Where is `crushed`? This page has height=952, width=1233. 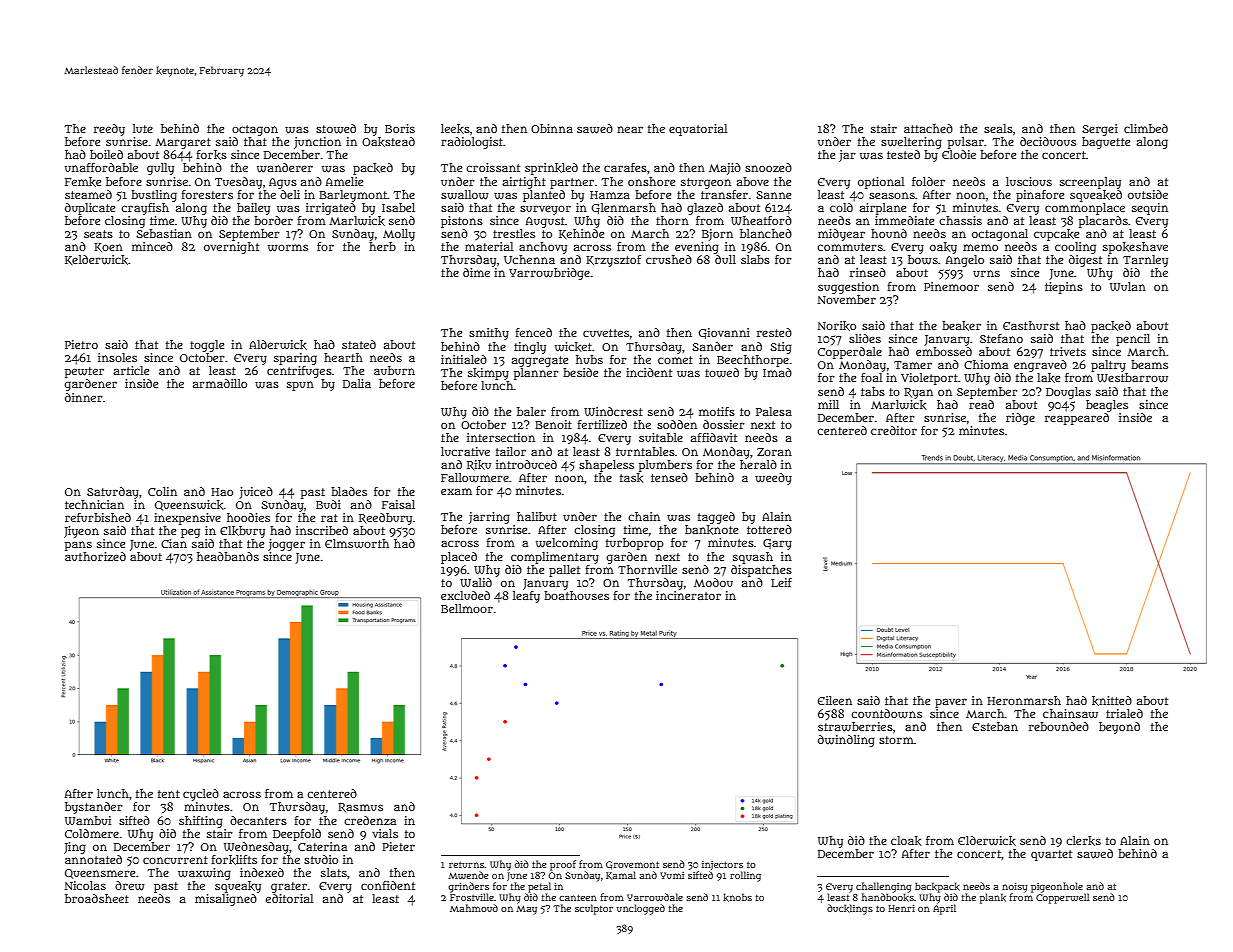 crushed is located at coordinates (669, 259).
